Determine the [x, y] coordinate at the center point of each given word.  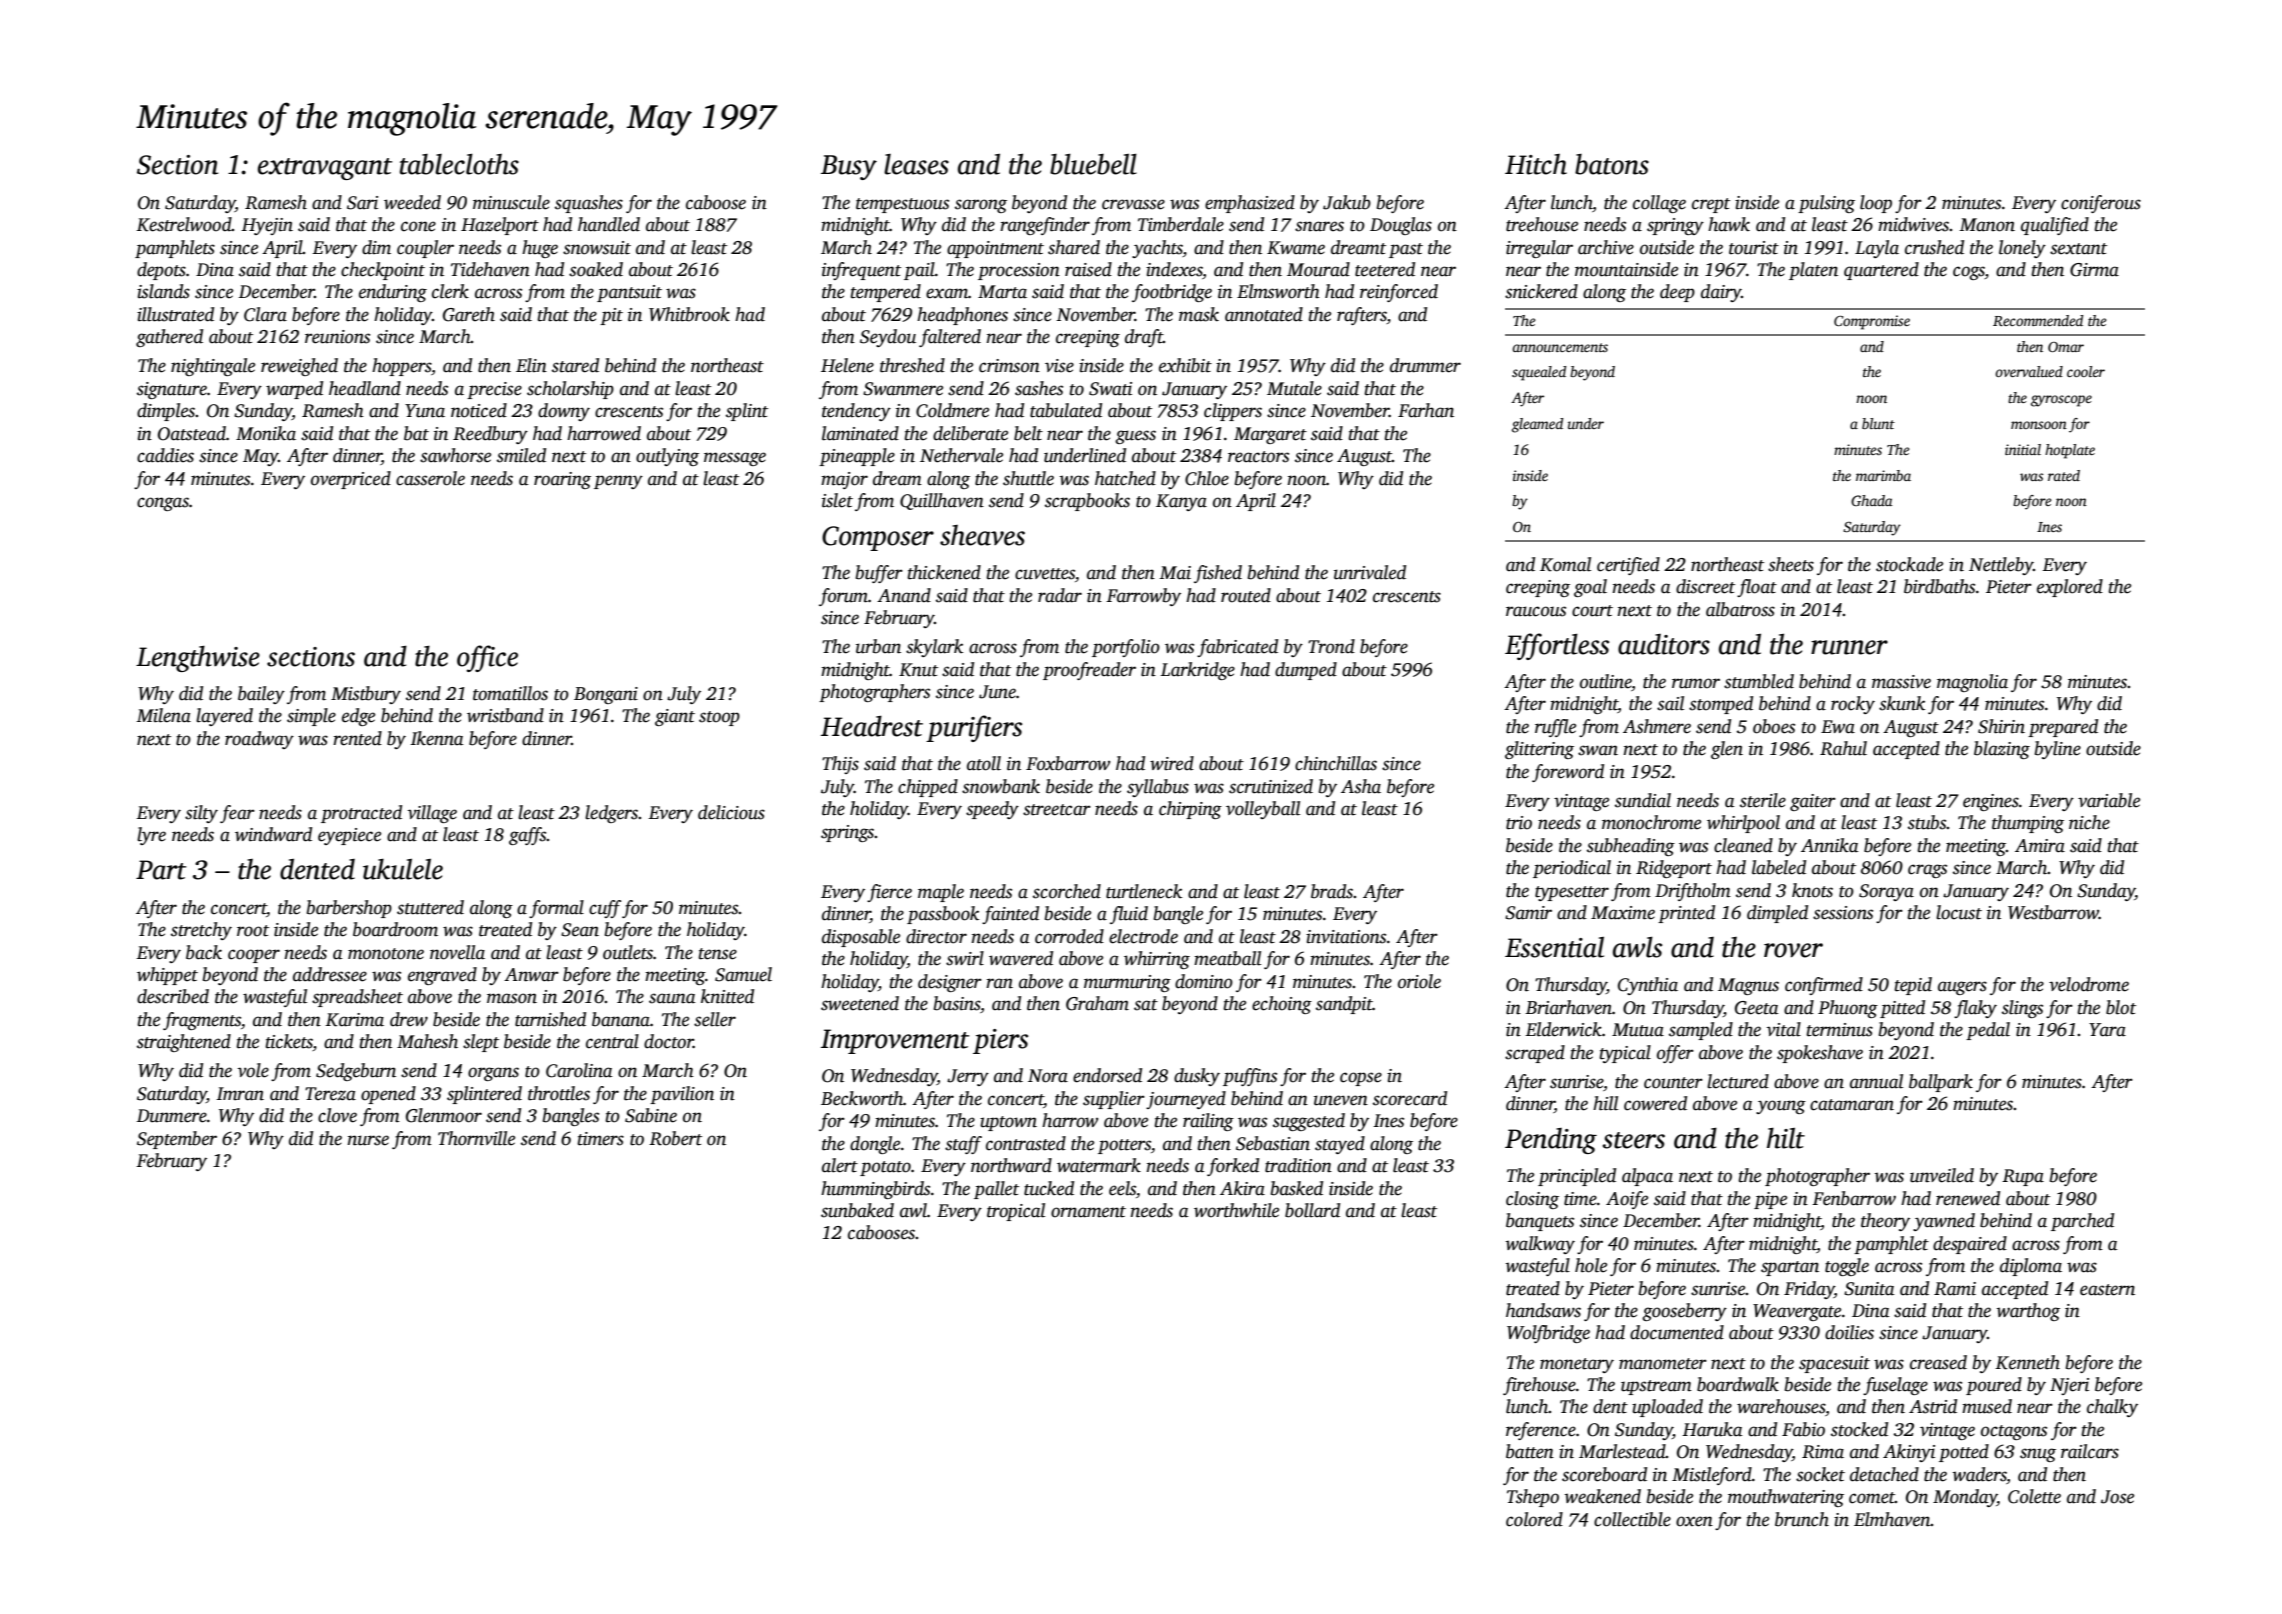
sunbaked [857, 1210]
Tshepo [1533, 1498]
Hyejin [267, 226]
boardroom [395, 929]
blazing [2002, 750]
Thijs [840, 765]
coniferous [2101, 204]
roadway [259, 740]
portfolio [1126, 648]
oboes [1774, 726]
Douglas [1401, 226]
